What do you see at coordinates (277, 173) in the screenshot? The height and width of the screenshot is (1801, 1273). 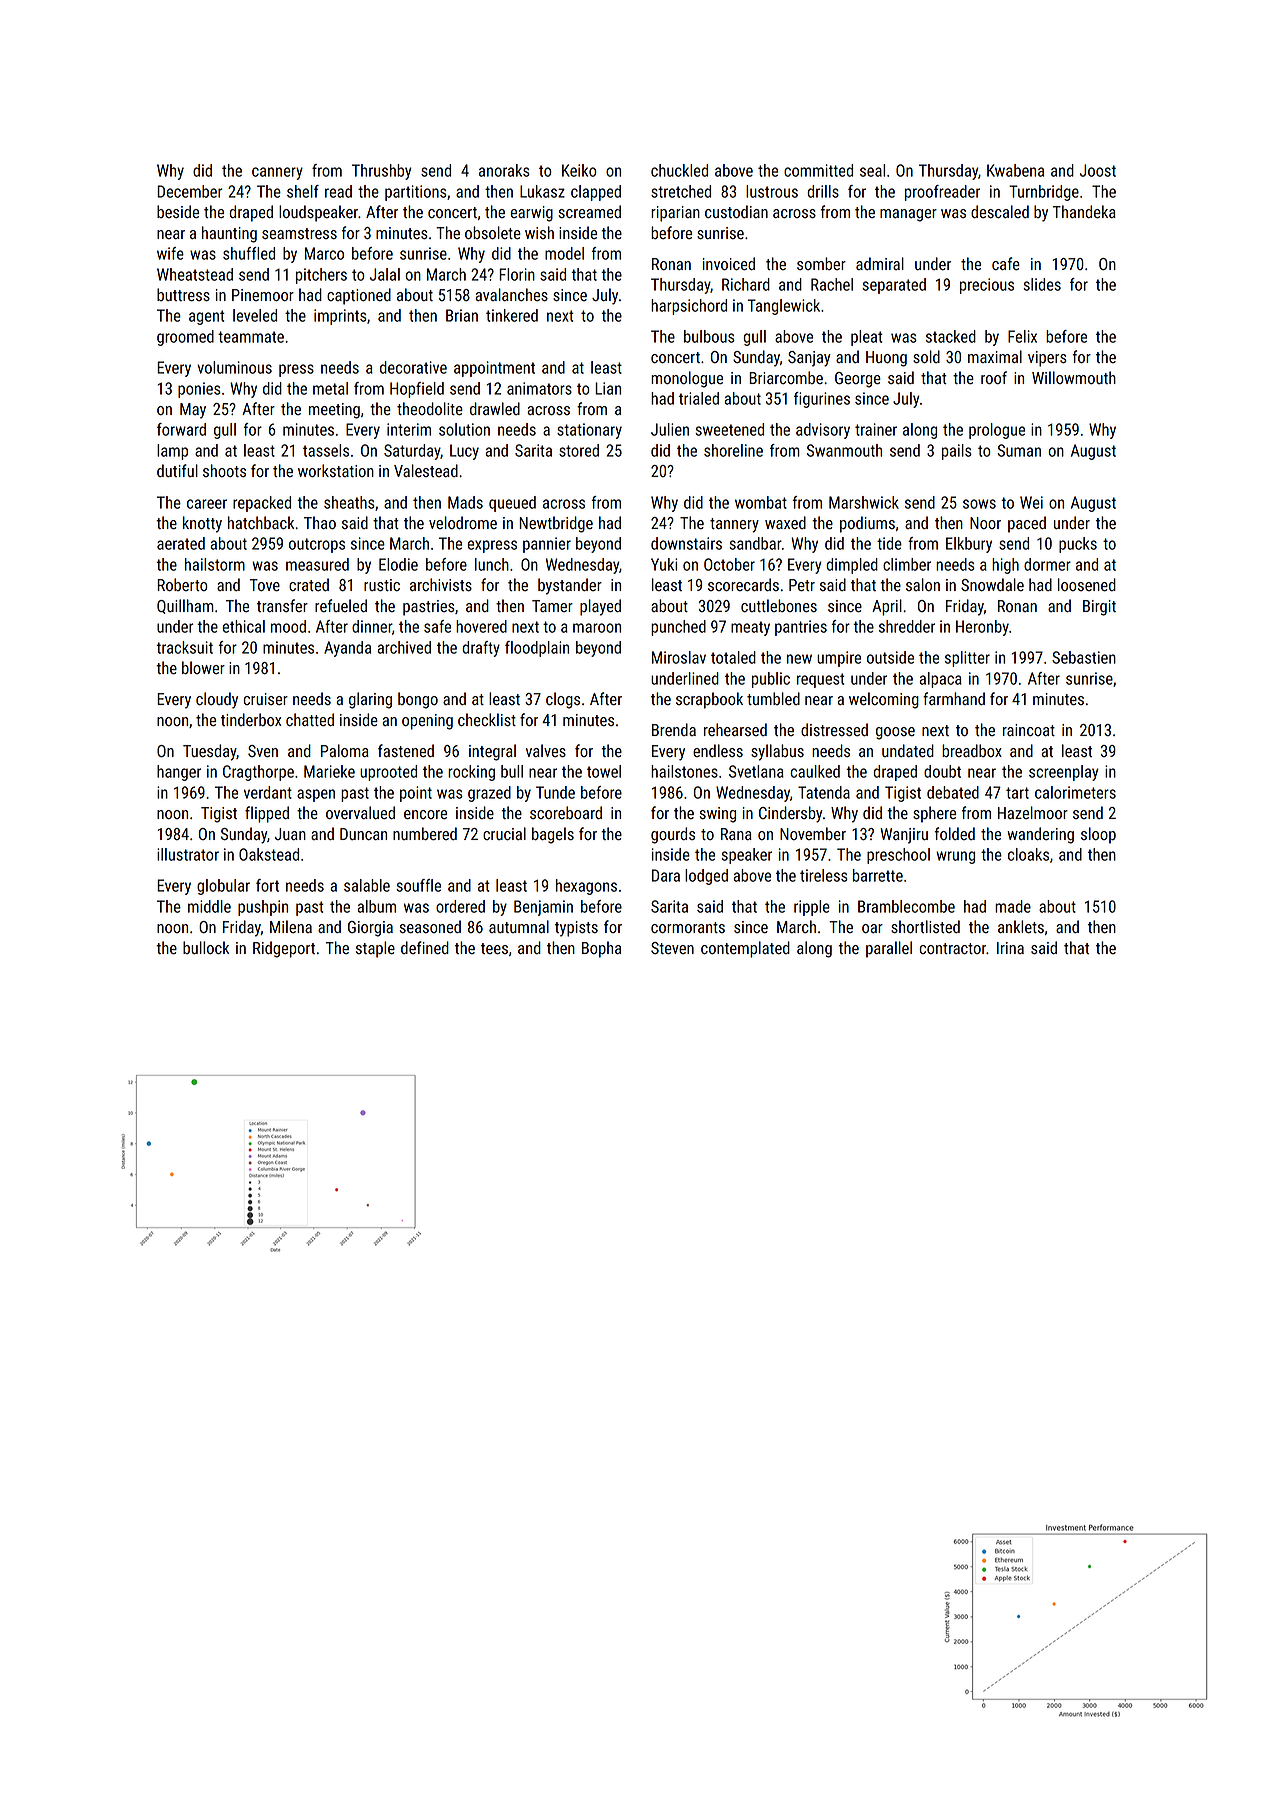 I see `cannery` at bounding box center [277, 173].
